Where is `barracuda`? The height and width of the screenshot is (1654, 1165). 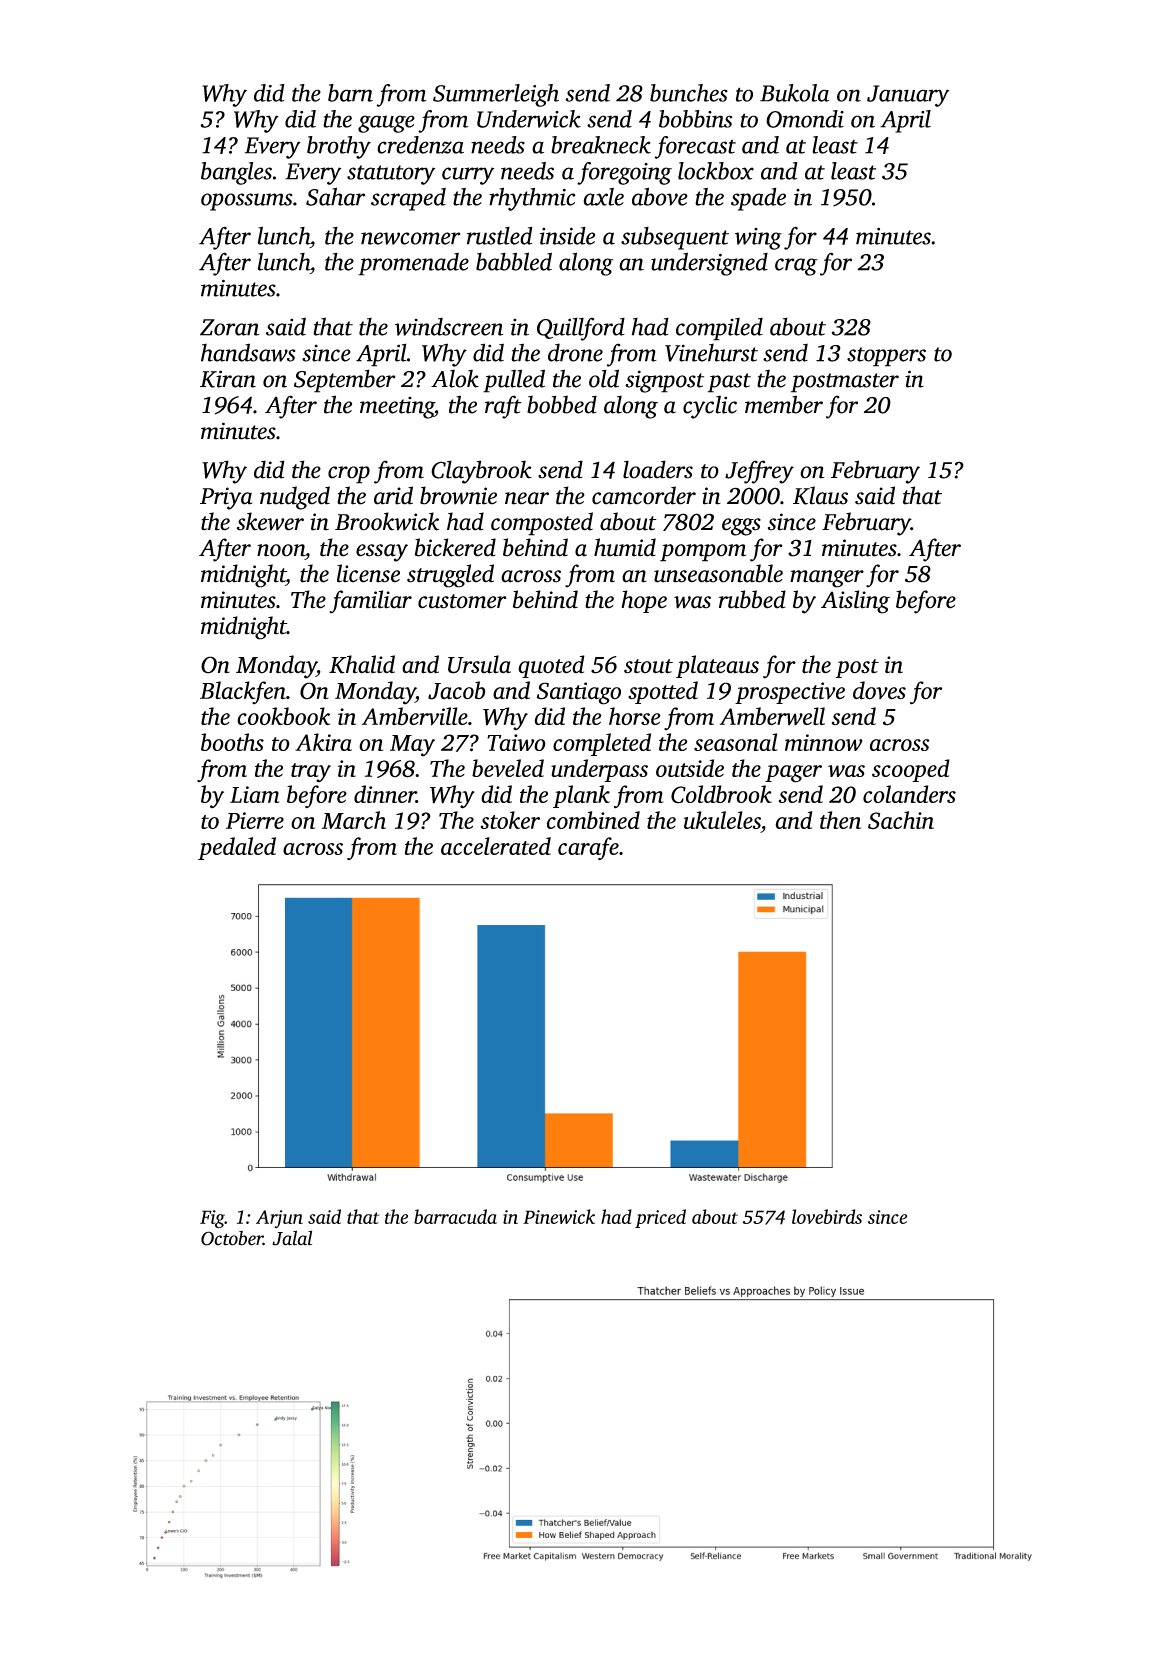 barracuda is located at coordinates (455, 1216).
